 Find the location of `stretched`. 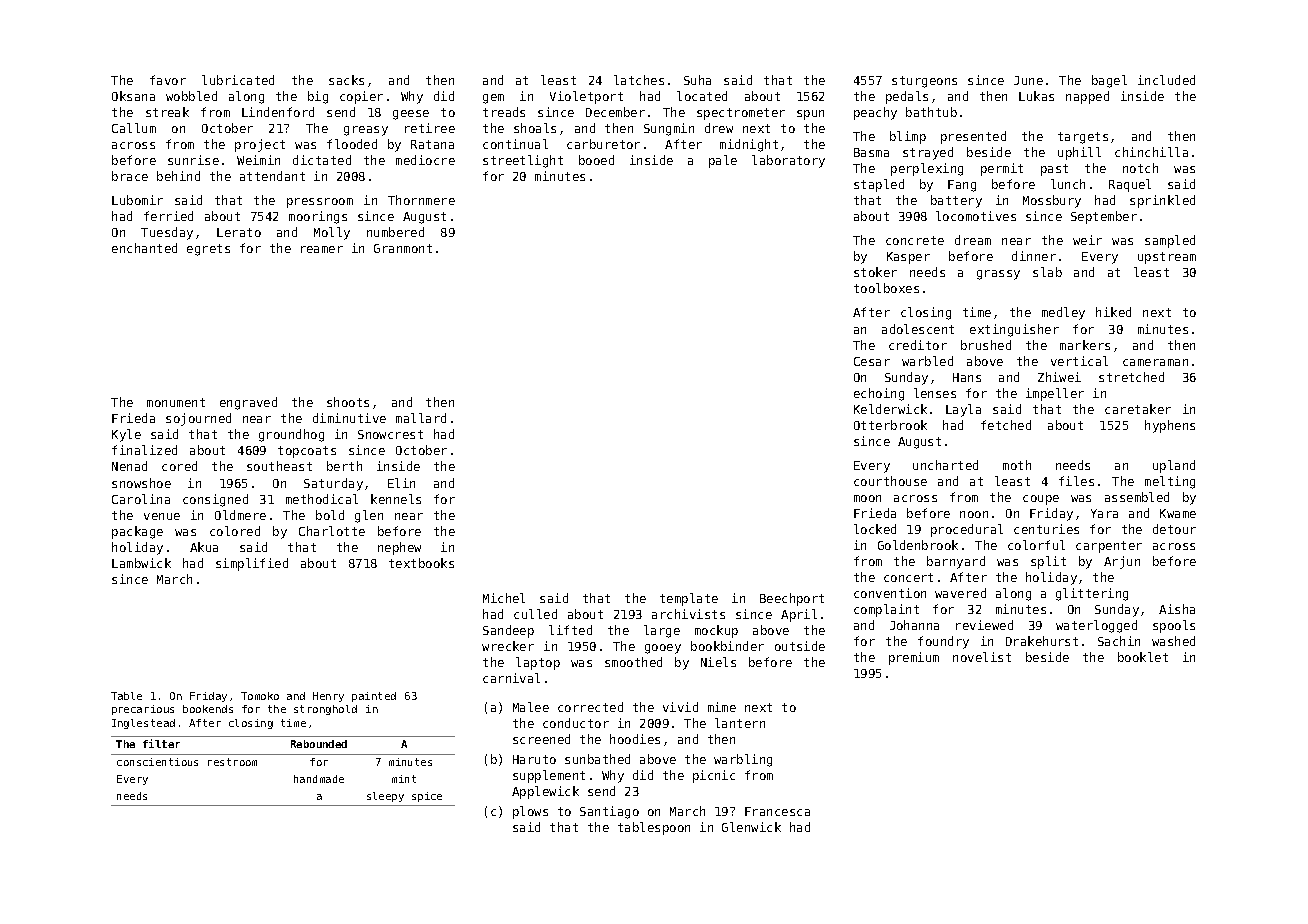

stretched is located at coordinates (1131, 377).
